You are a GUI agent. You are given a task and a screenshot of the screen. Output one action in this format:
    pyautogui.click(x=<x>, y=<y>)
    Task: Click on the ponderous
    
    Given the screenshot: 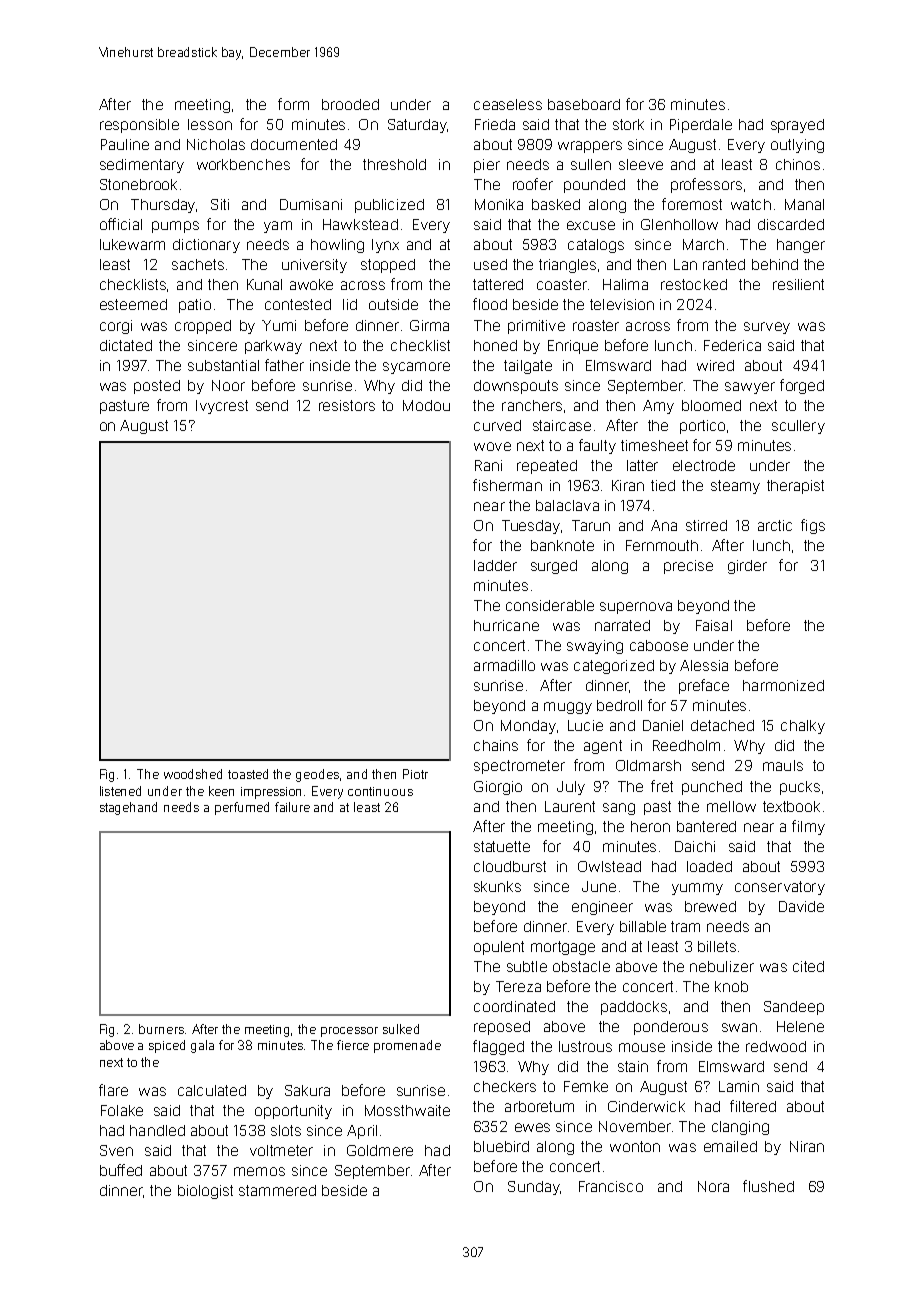 What is the action you would take?
    pyautogui.click(x=671, y=1028)
